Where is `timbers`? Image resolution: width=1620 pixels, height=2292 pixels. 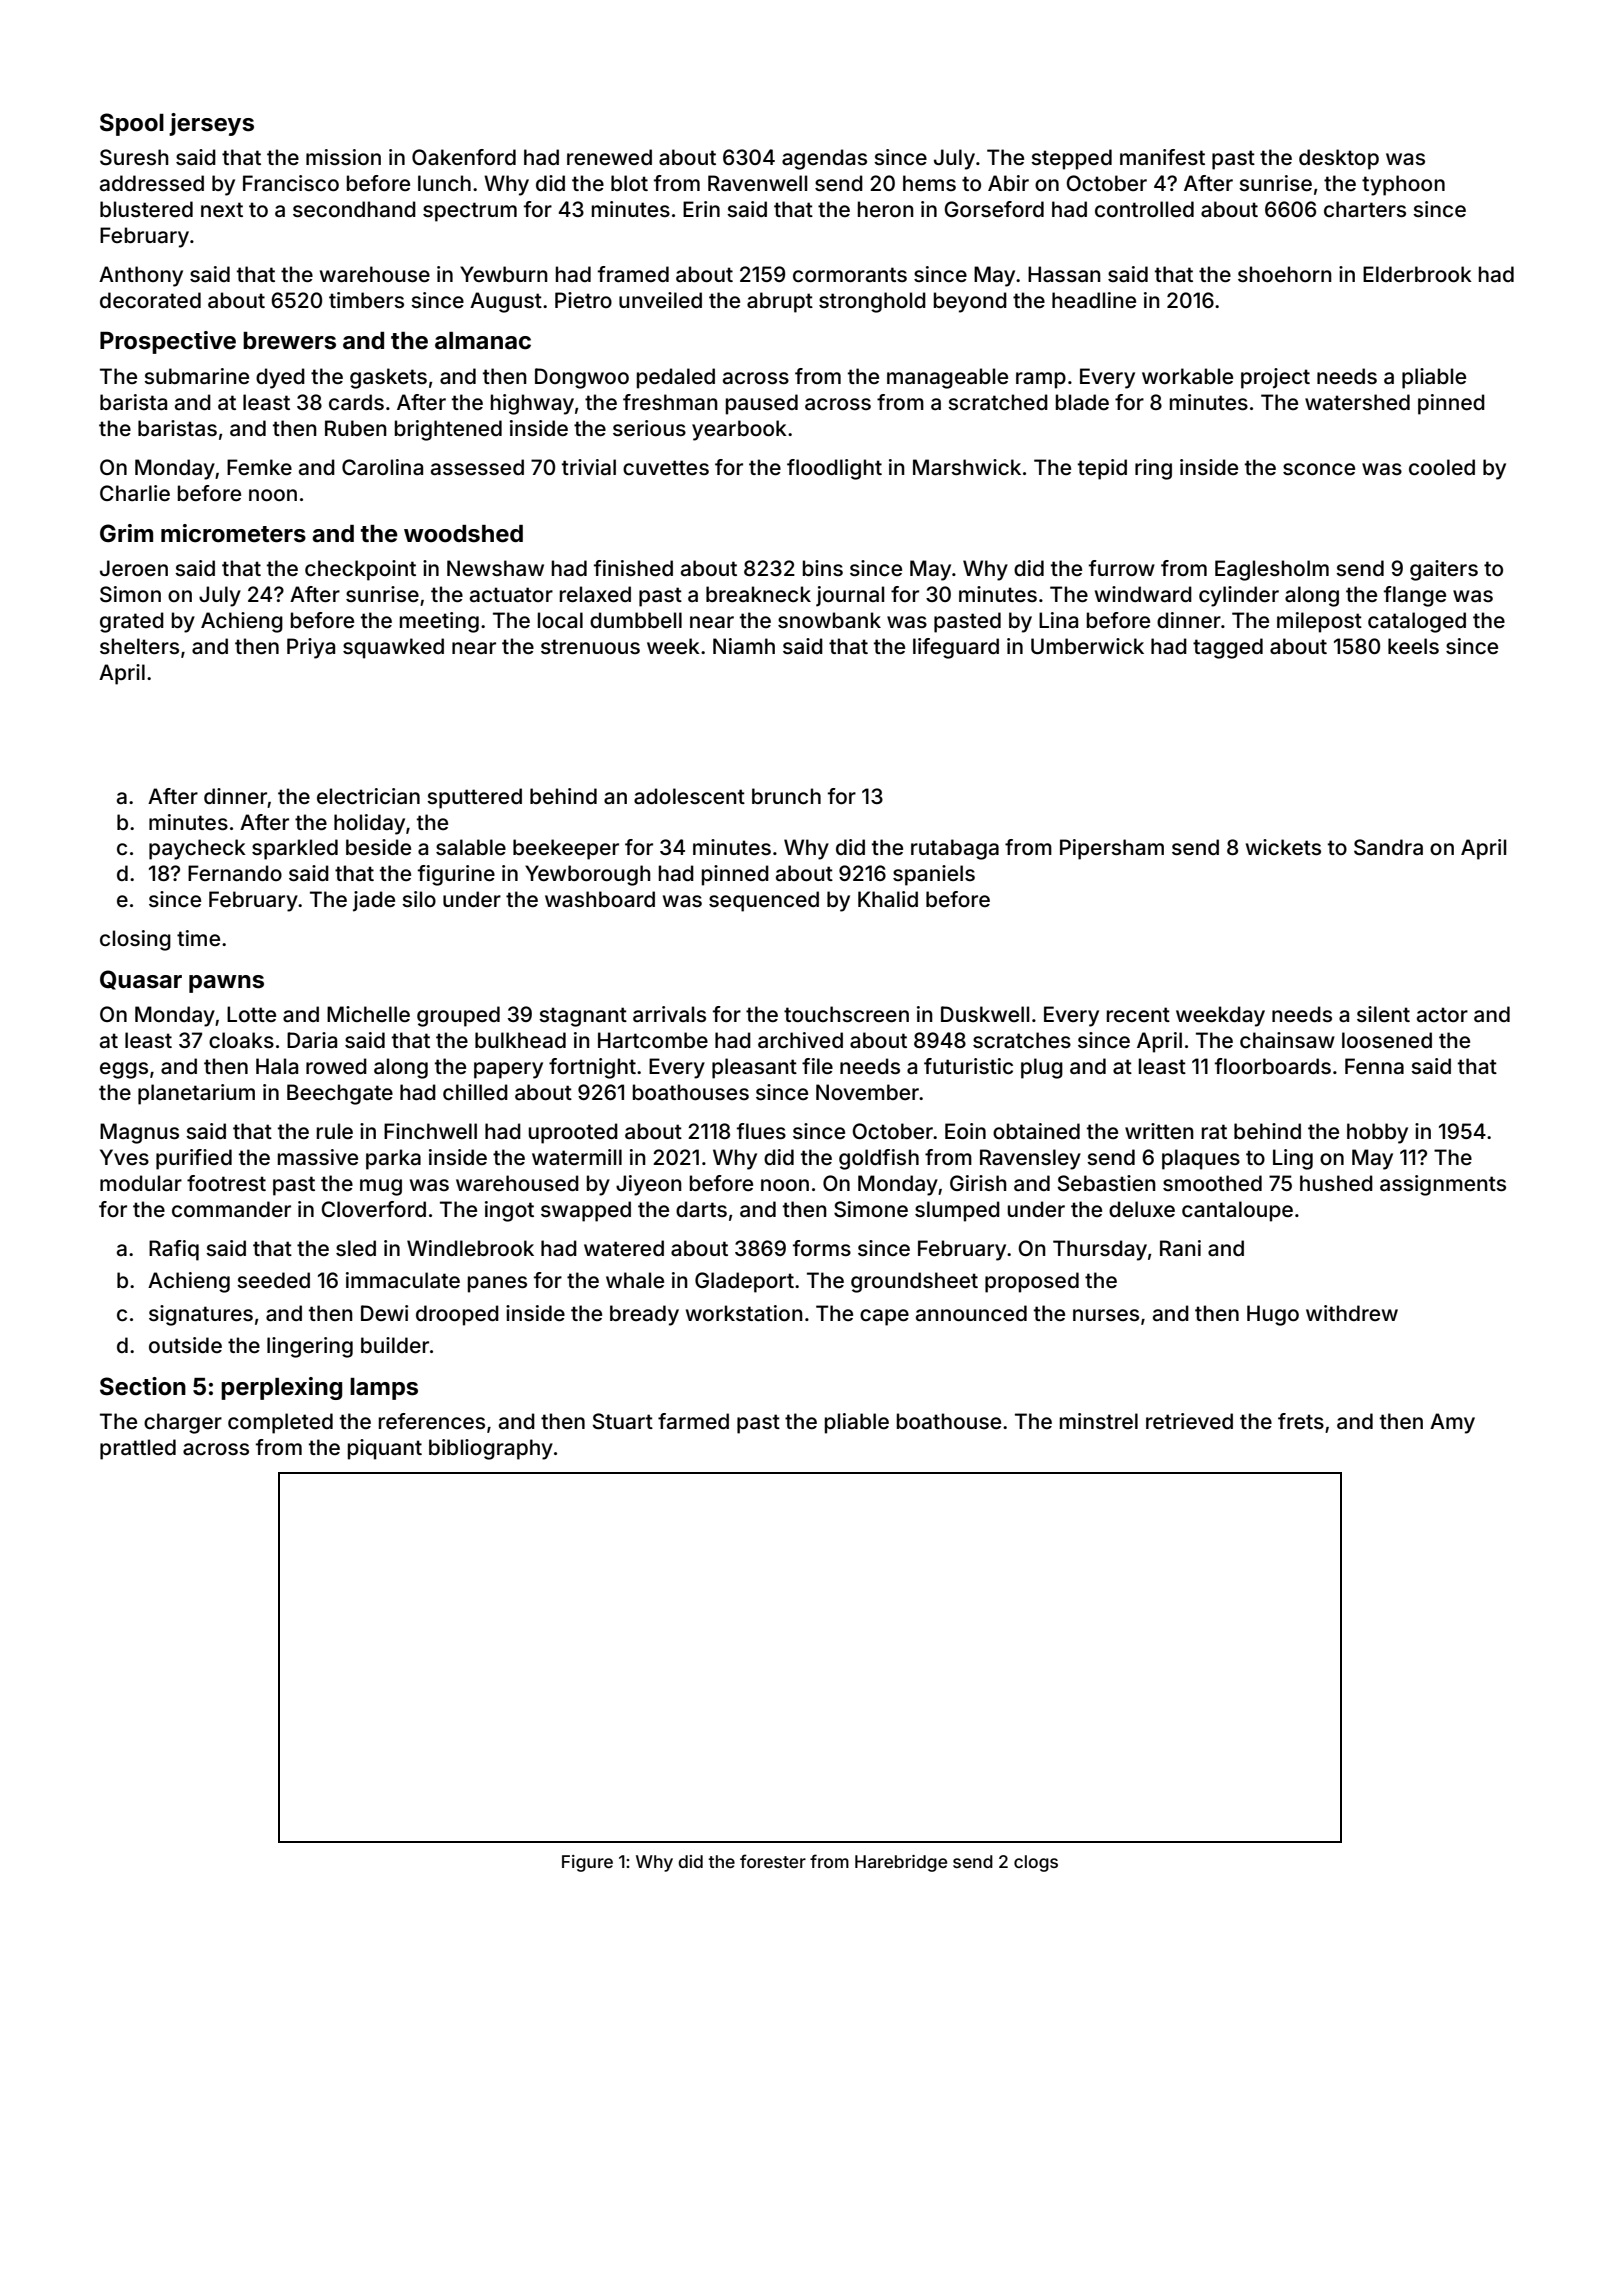
timbers is located at coordinates (366, 300).
